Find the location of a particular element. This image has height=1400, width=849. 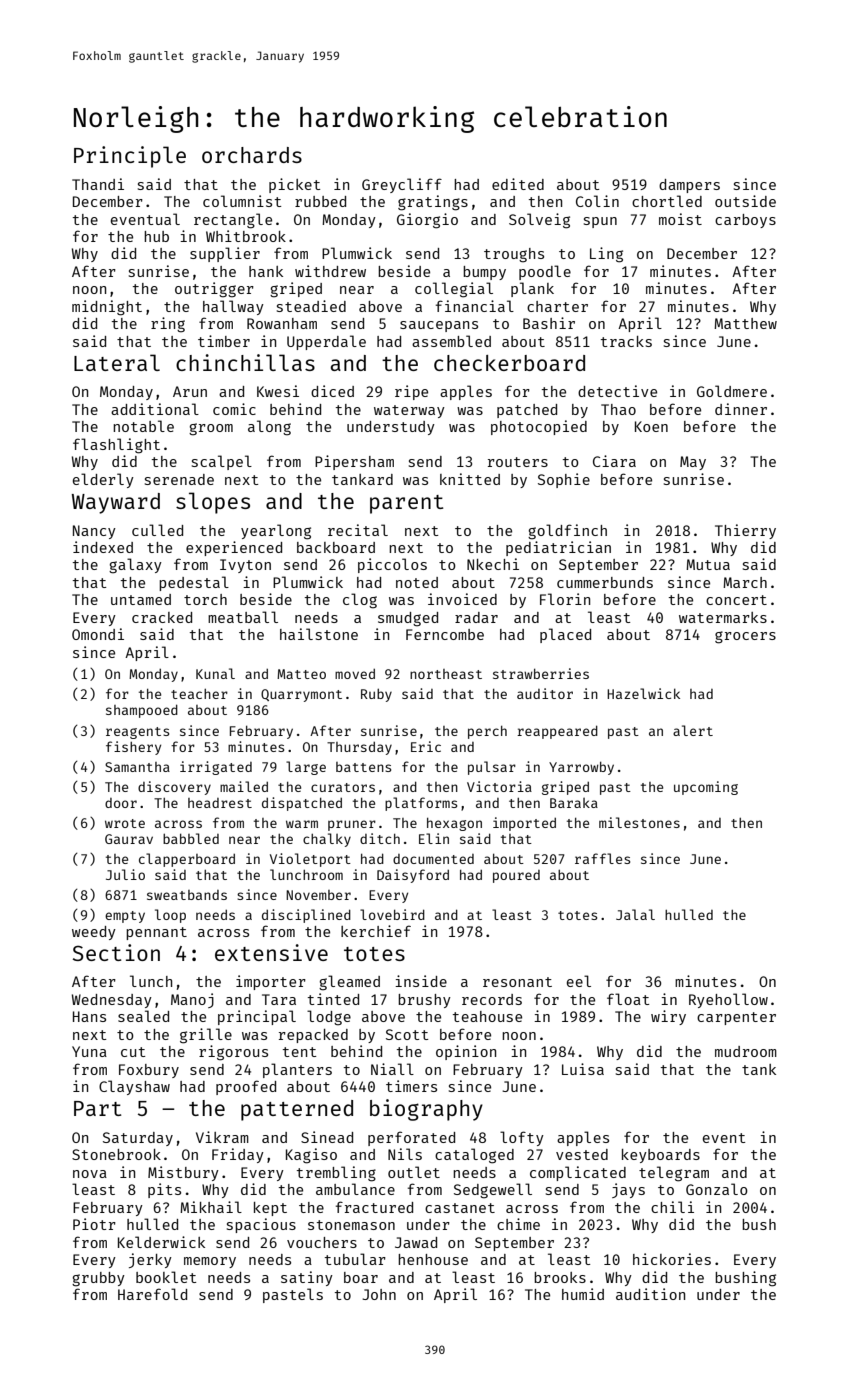

rigorous is located at coordinates (233, 1053).
